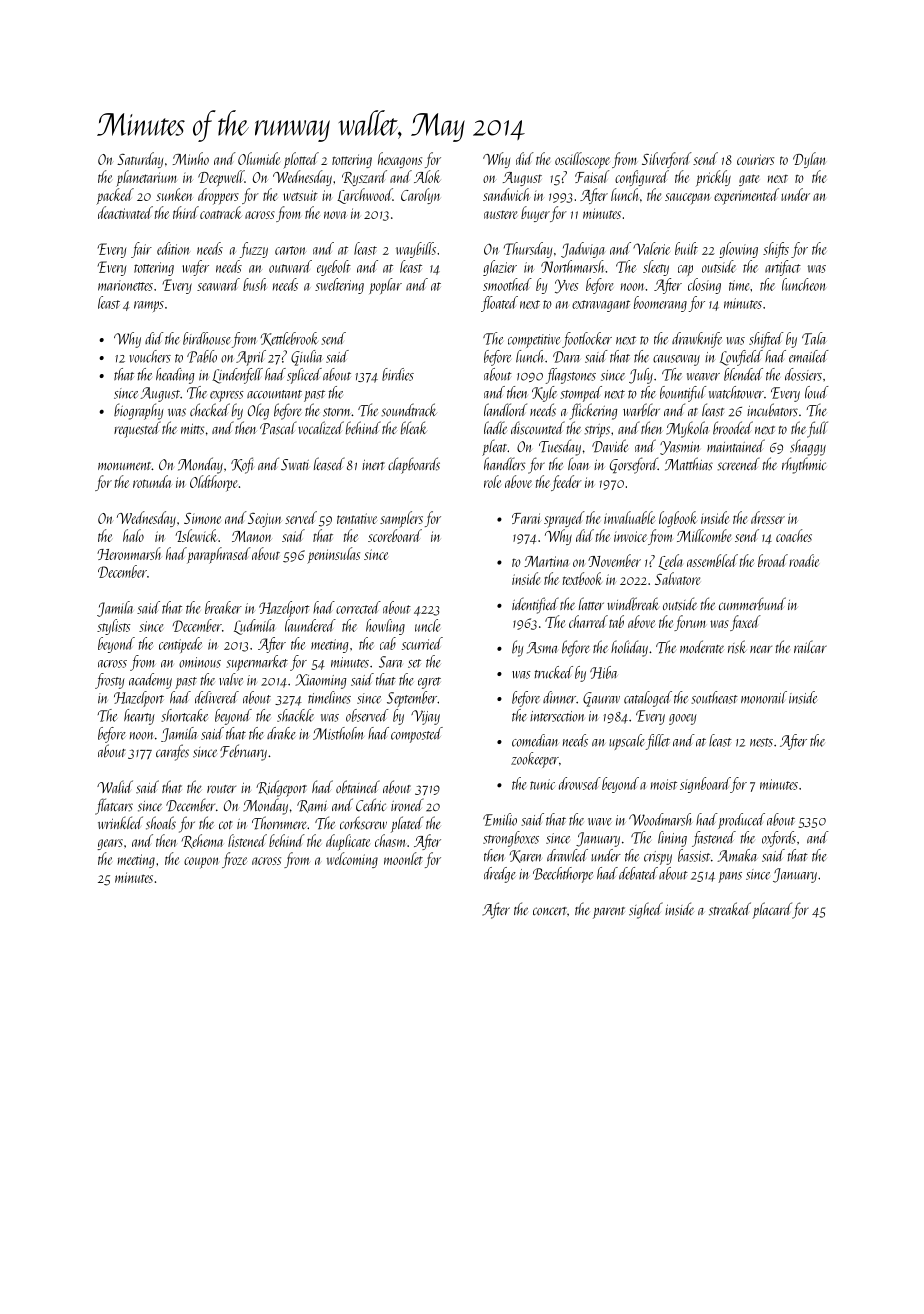 Image resolution: width=924 pixels, height=1314 pixels. What do you see at coordinates (400, 160) in the screenshot?
I see `hexagons` at bounding box center [400, 160].
